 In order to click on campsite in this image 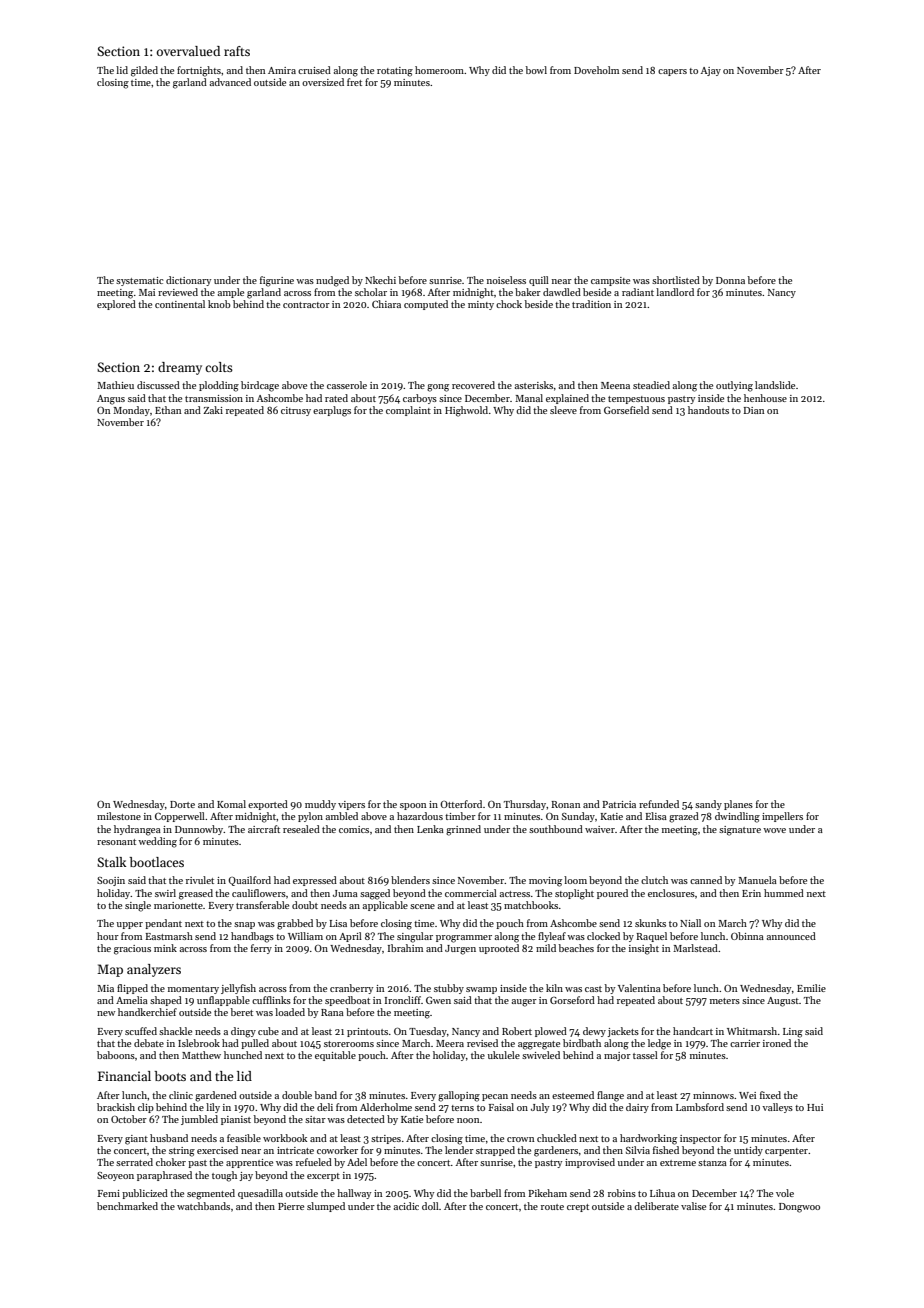, I will do `click(610, 281)`.
